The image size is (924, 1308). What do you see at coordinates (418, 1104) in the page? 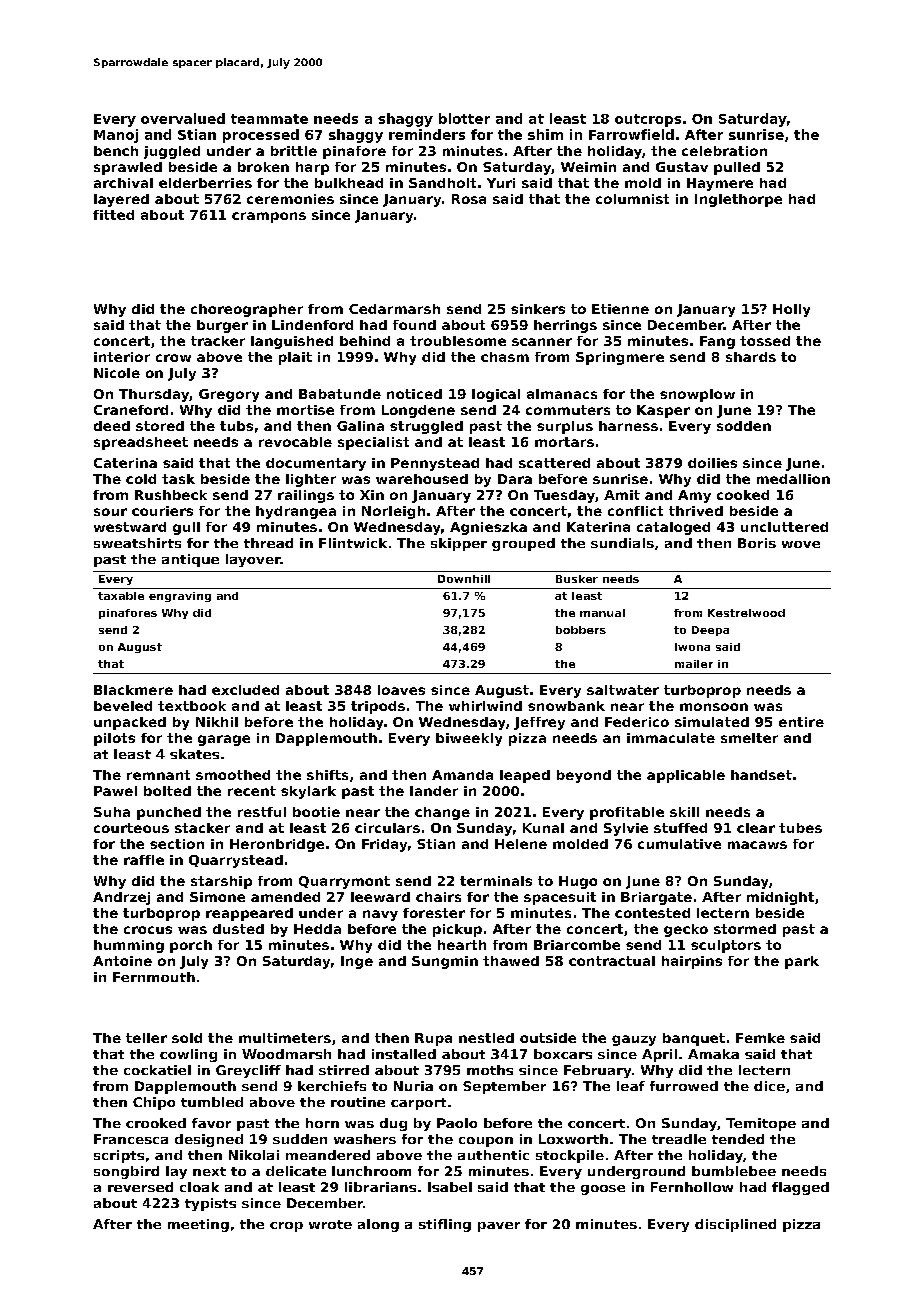
I see `carport` at bounding box center [418, 1104].
